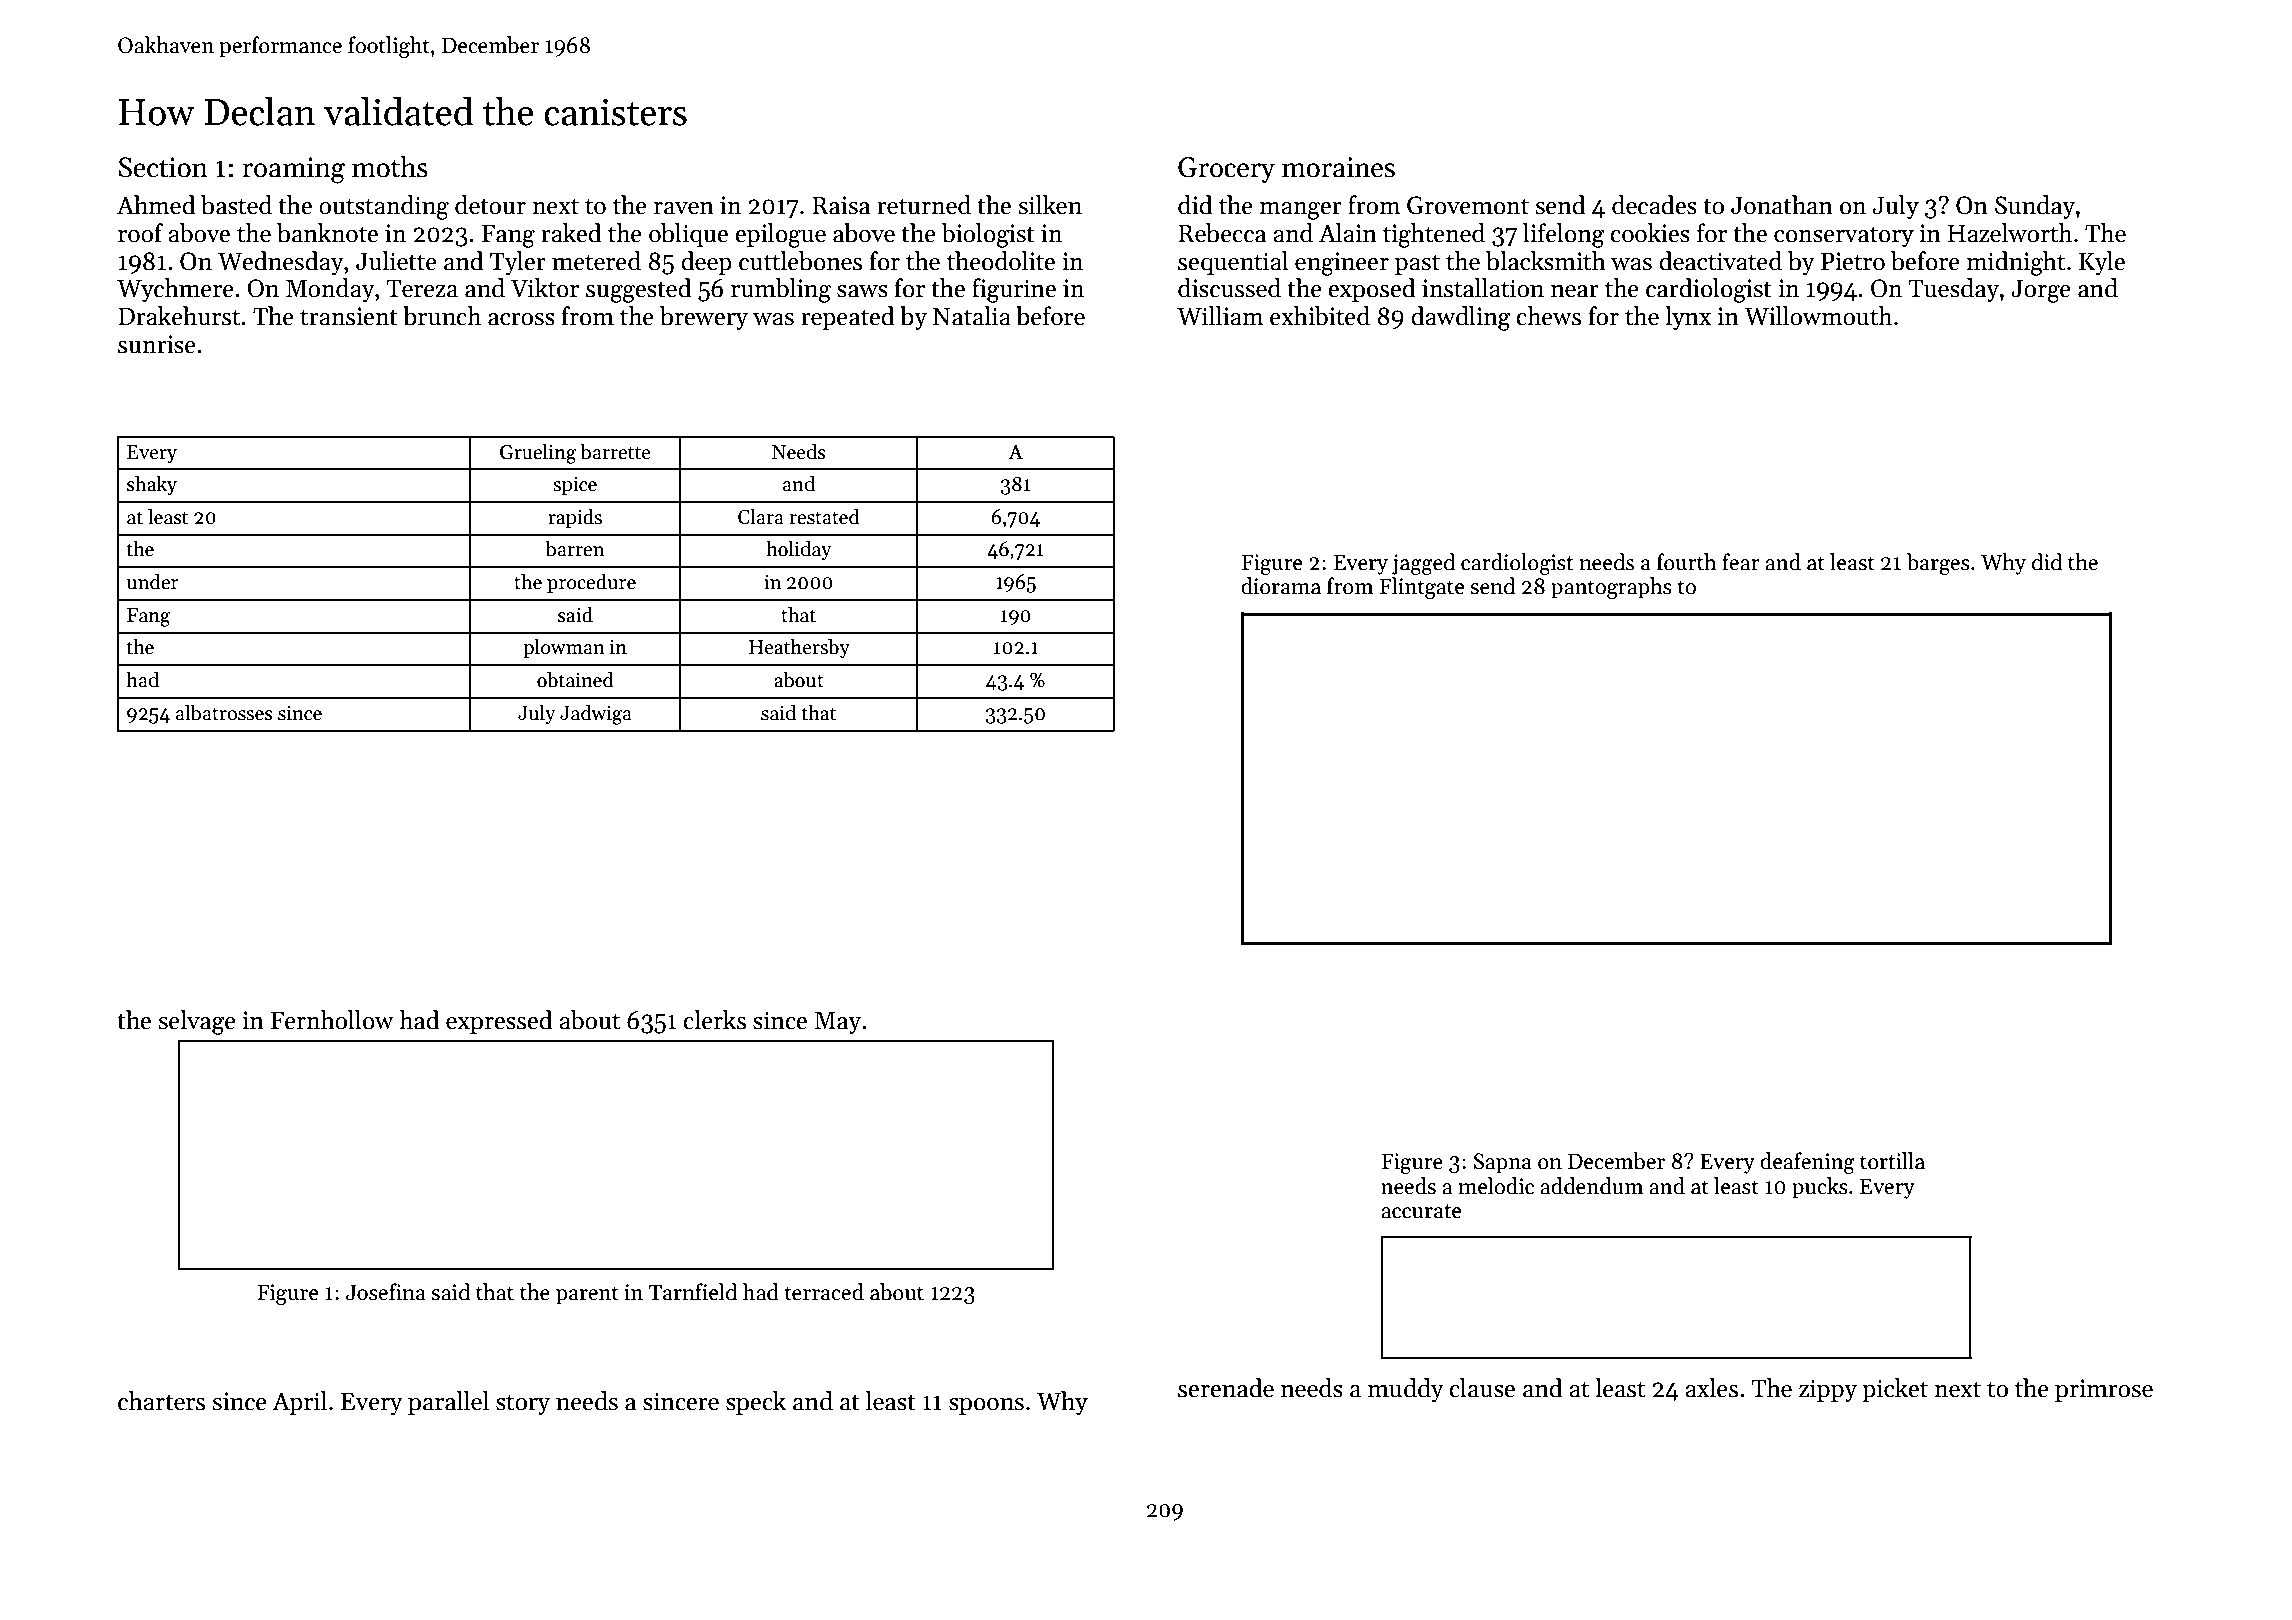  What do you see at coordinates (714, 1020) in the document?
I see `clerks` at bounding box center [714, 1020].
